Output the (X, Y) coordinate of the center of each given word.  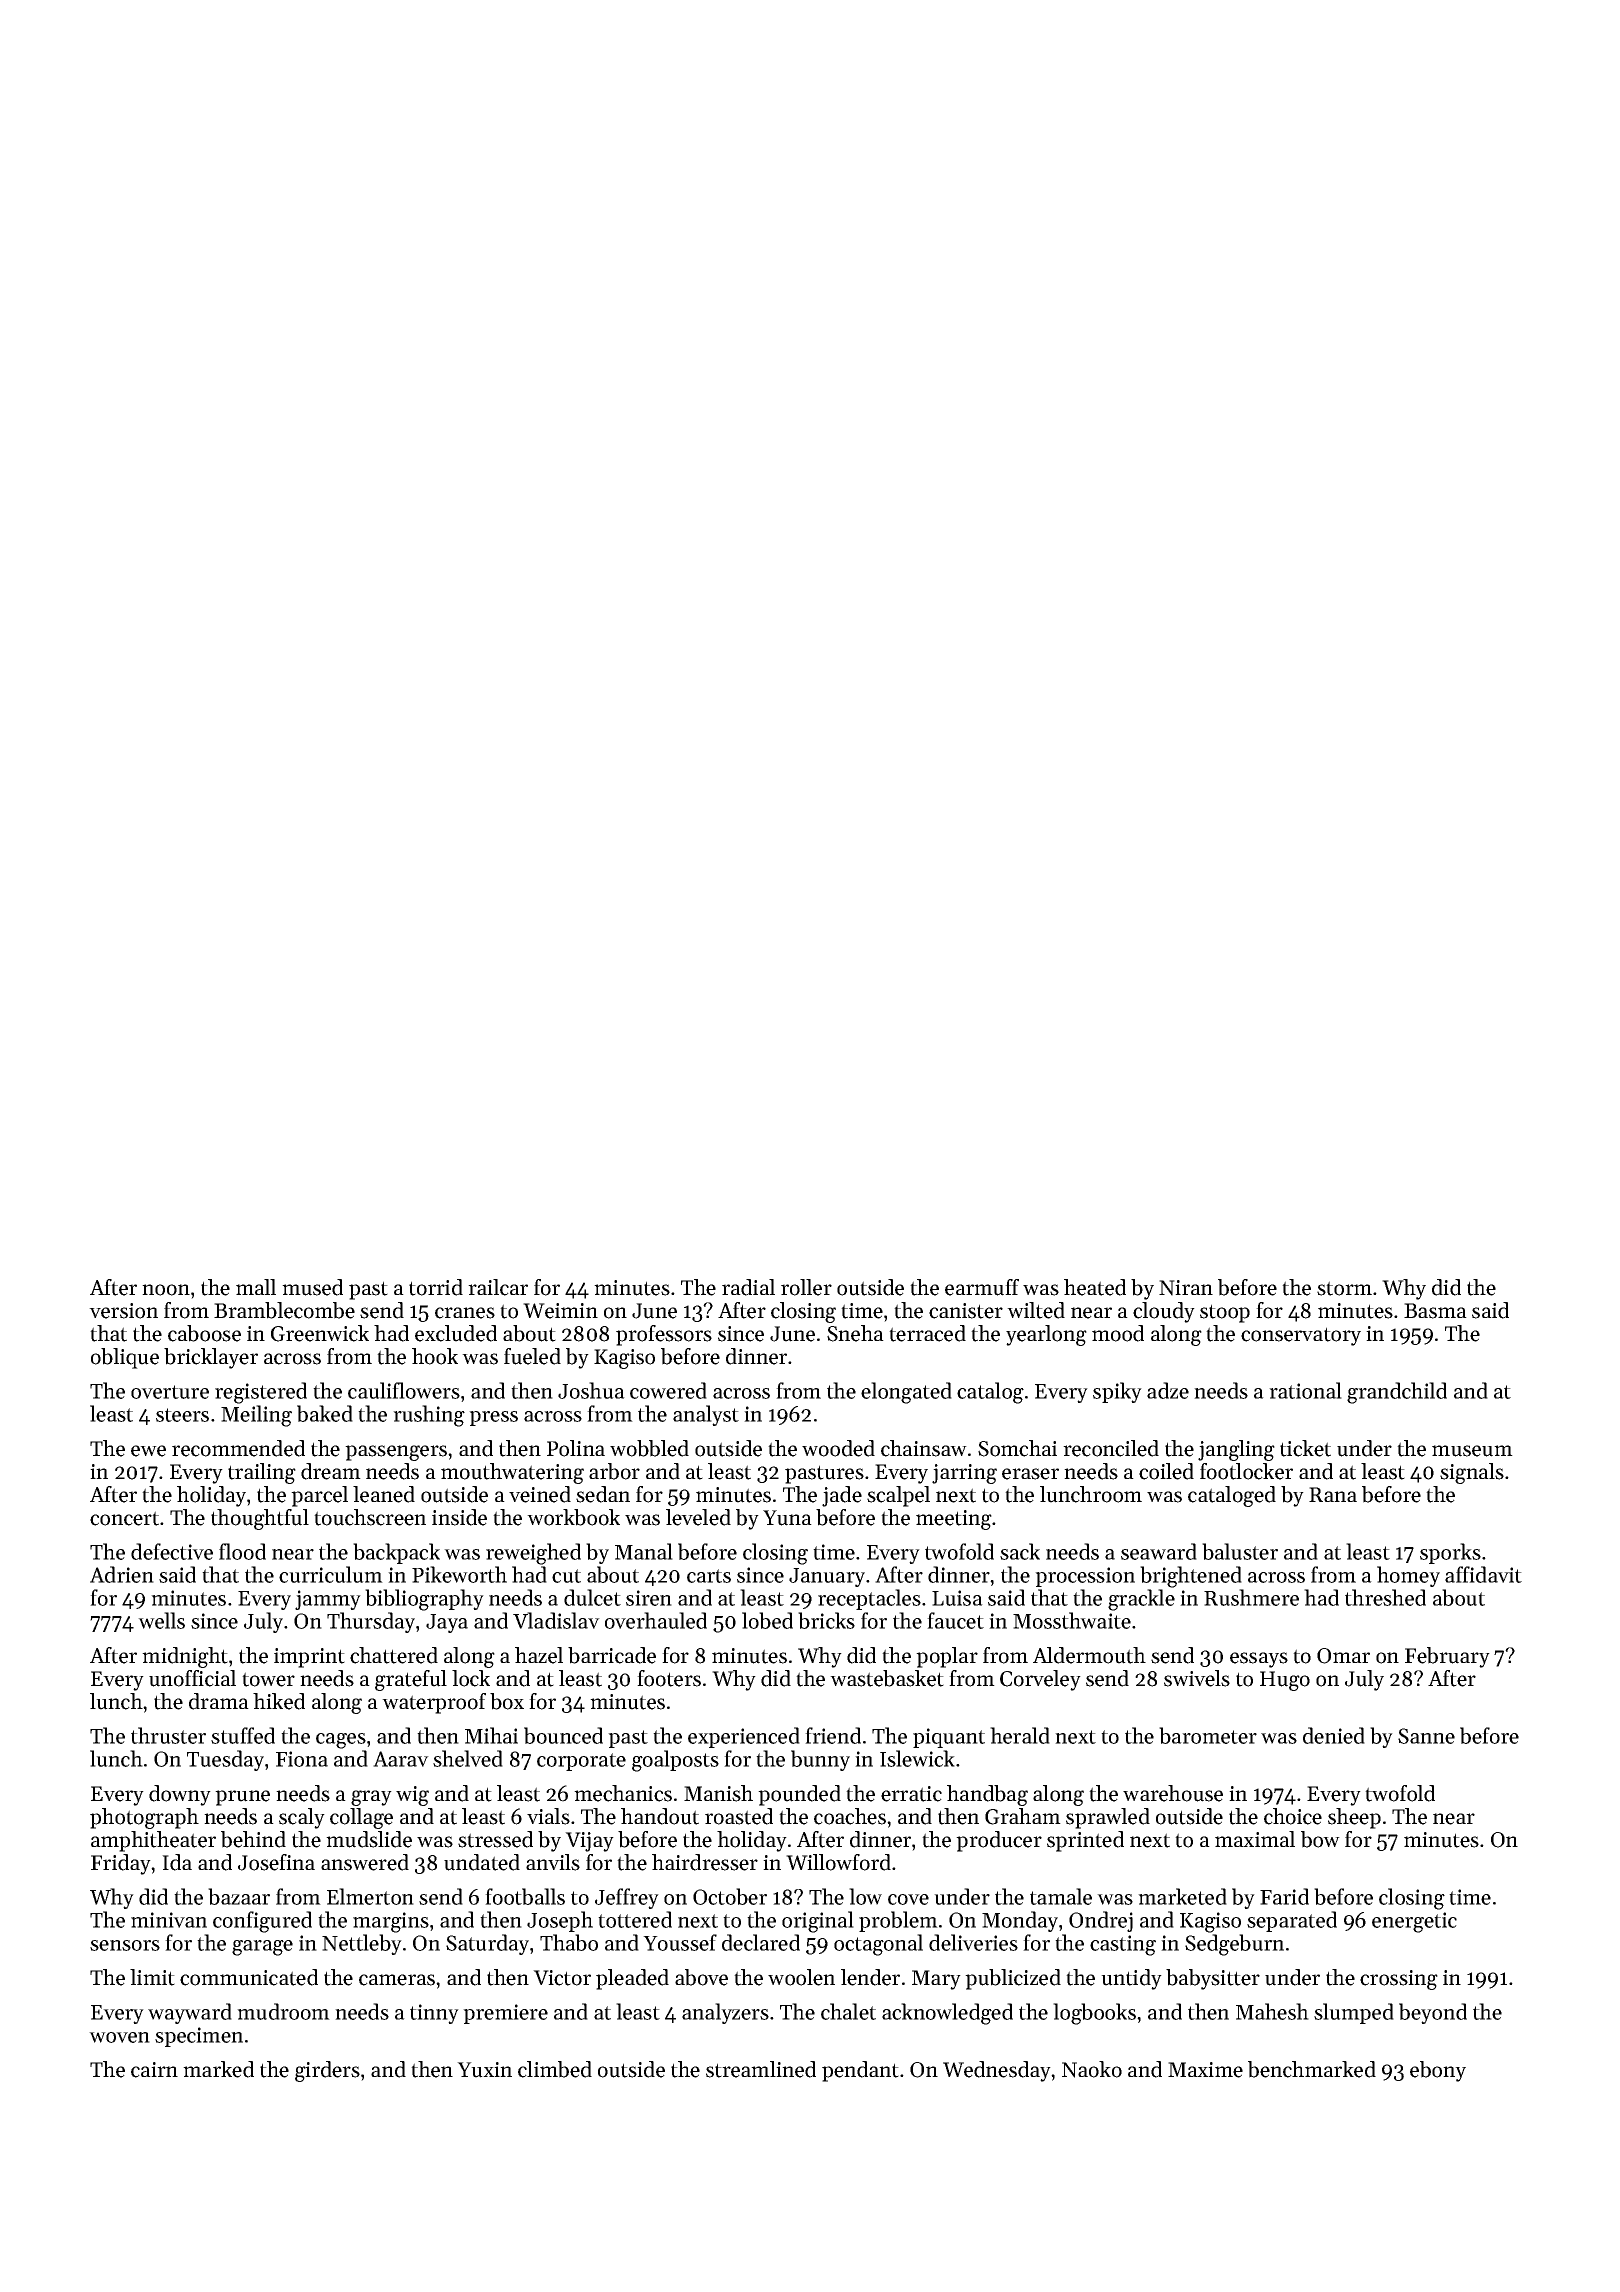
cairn (154, 2070)
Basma (1435, 1311)
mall (256, 1287)
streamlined (761, 2069)
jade (842, 1496)
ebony (1438, 2071)
